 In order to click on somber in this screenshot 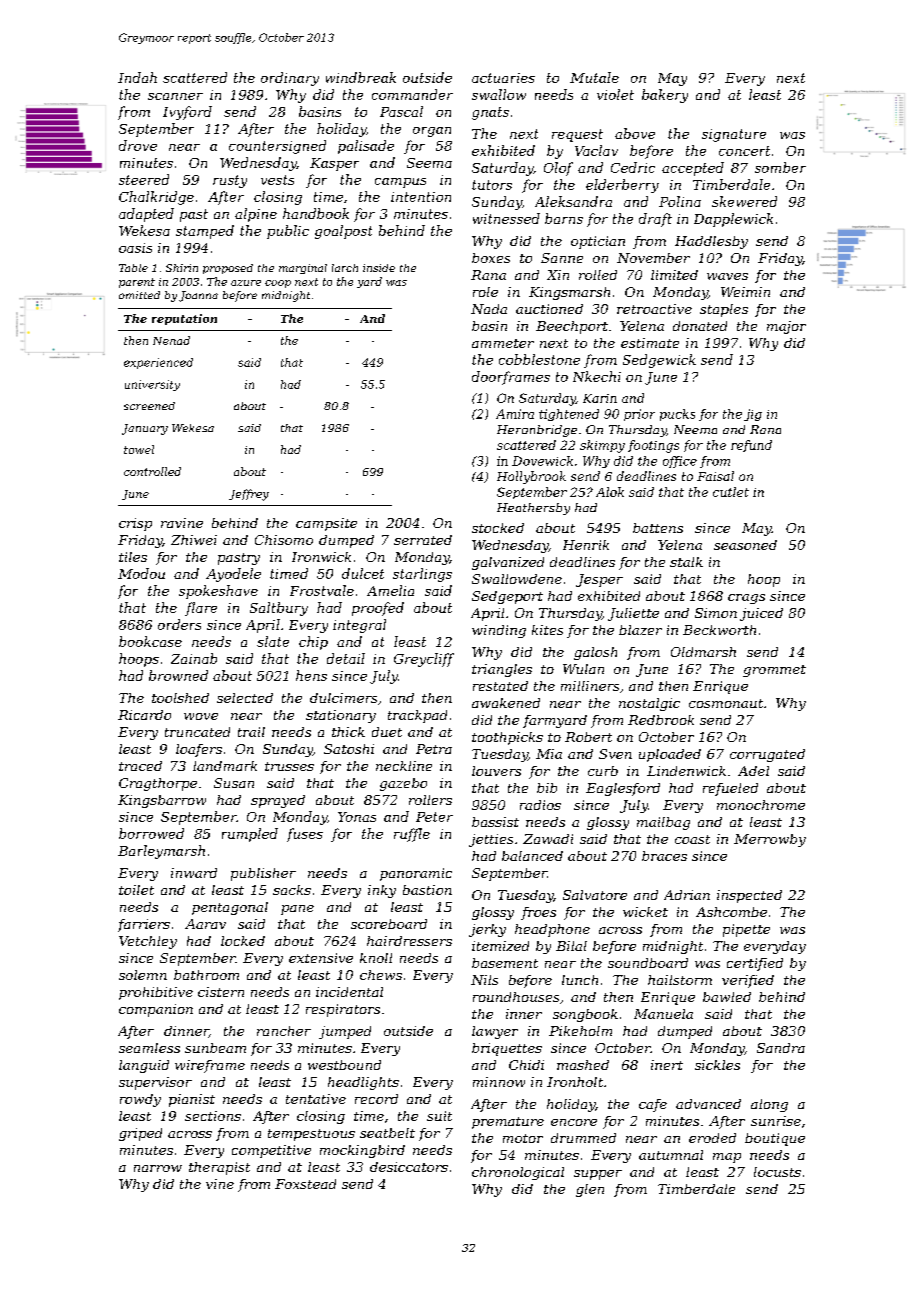, I will do `click(780, 167)`.
